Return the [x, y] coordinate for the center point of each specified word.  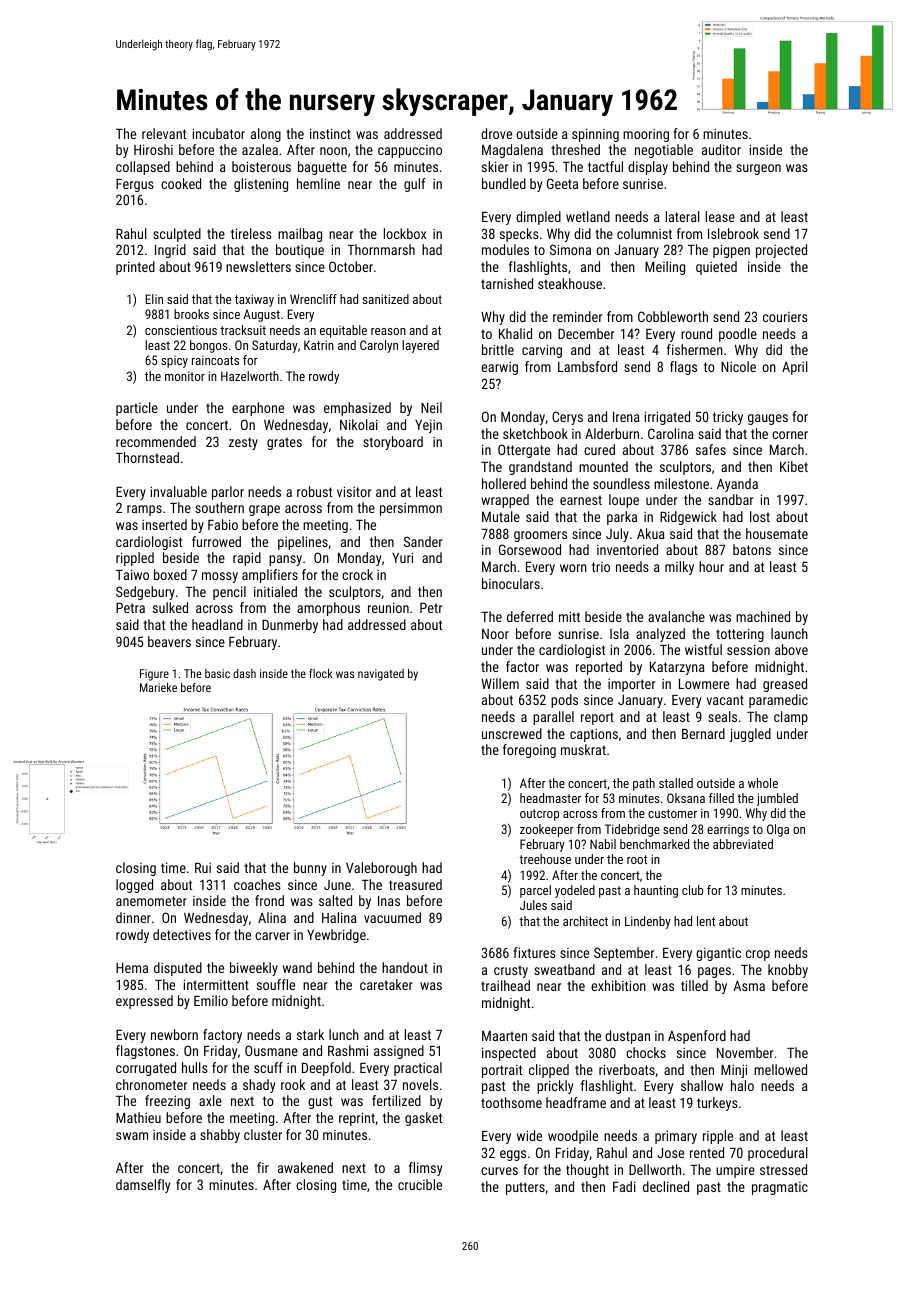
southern [219, 507]
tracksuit [243, 330]
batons [752, 549]
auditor [721, 149]
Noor [495, 634]
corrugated [146, 1069]
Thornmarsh [381, 249]
